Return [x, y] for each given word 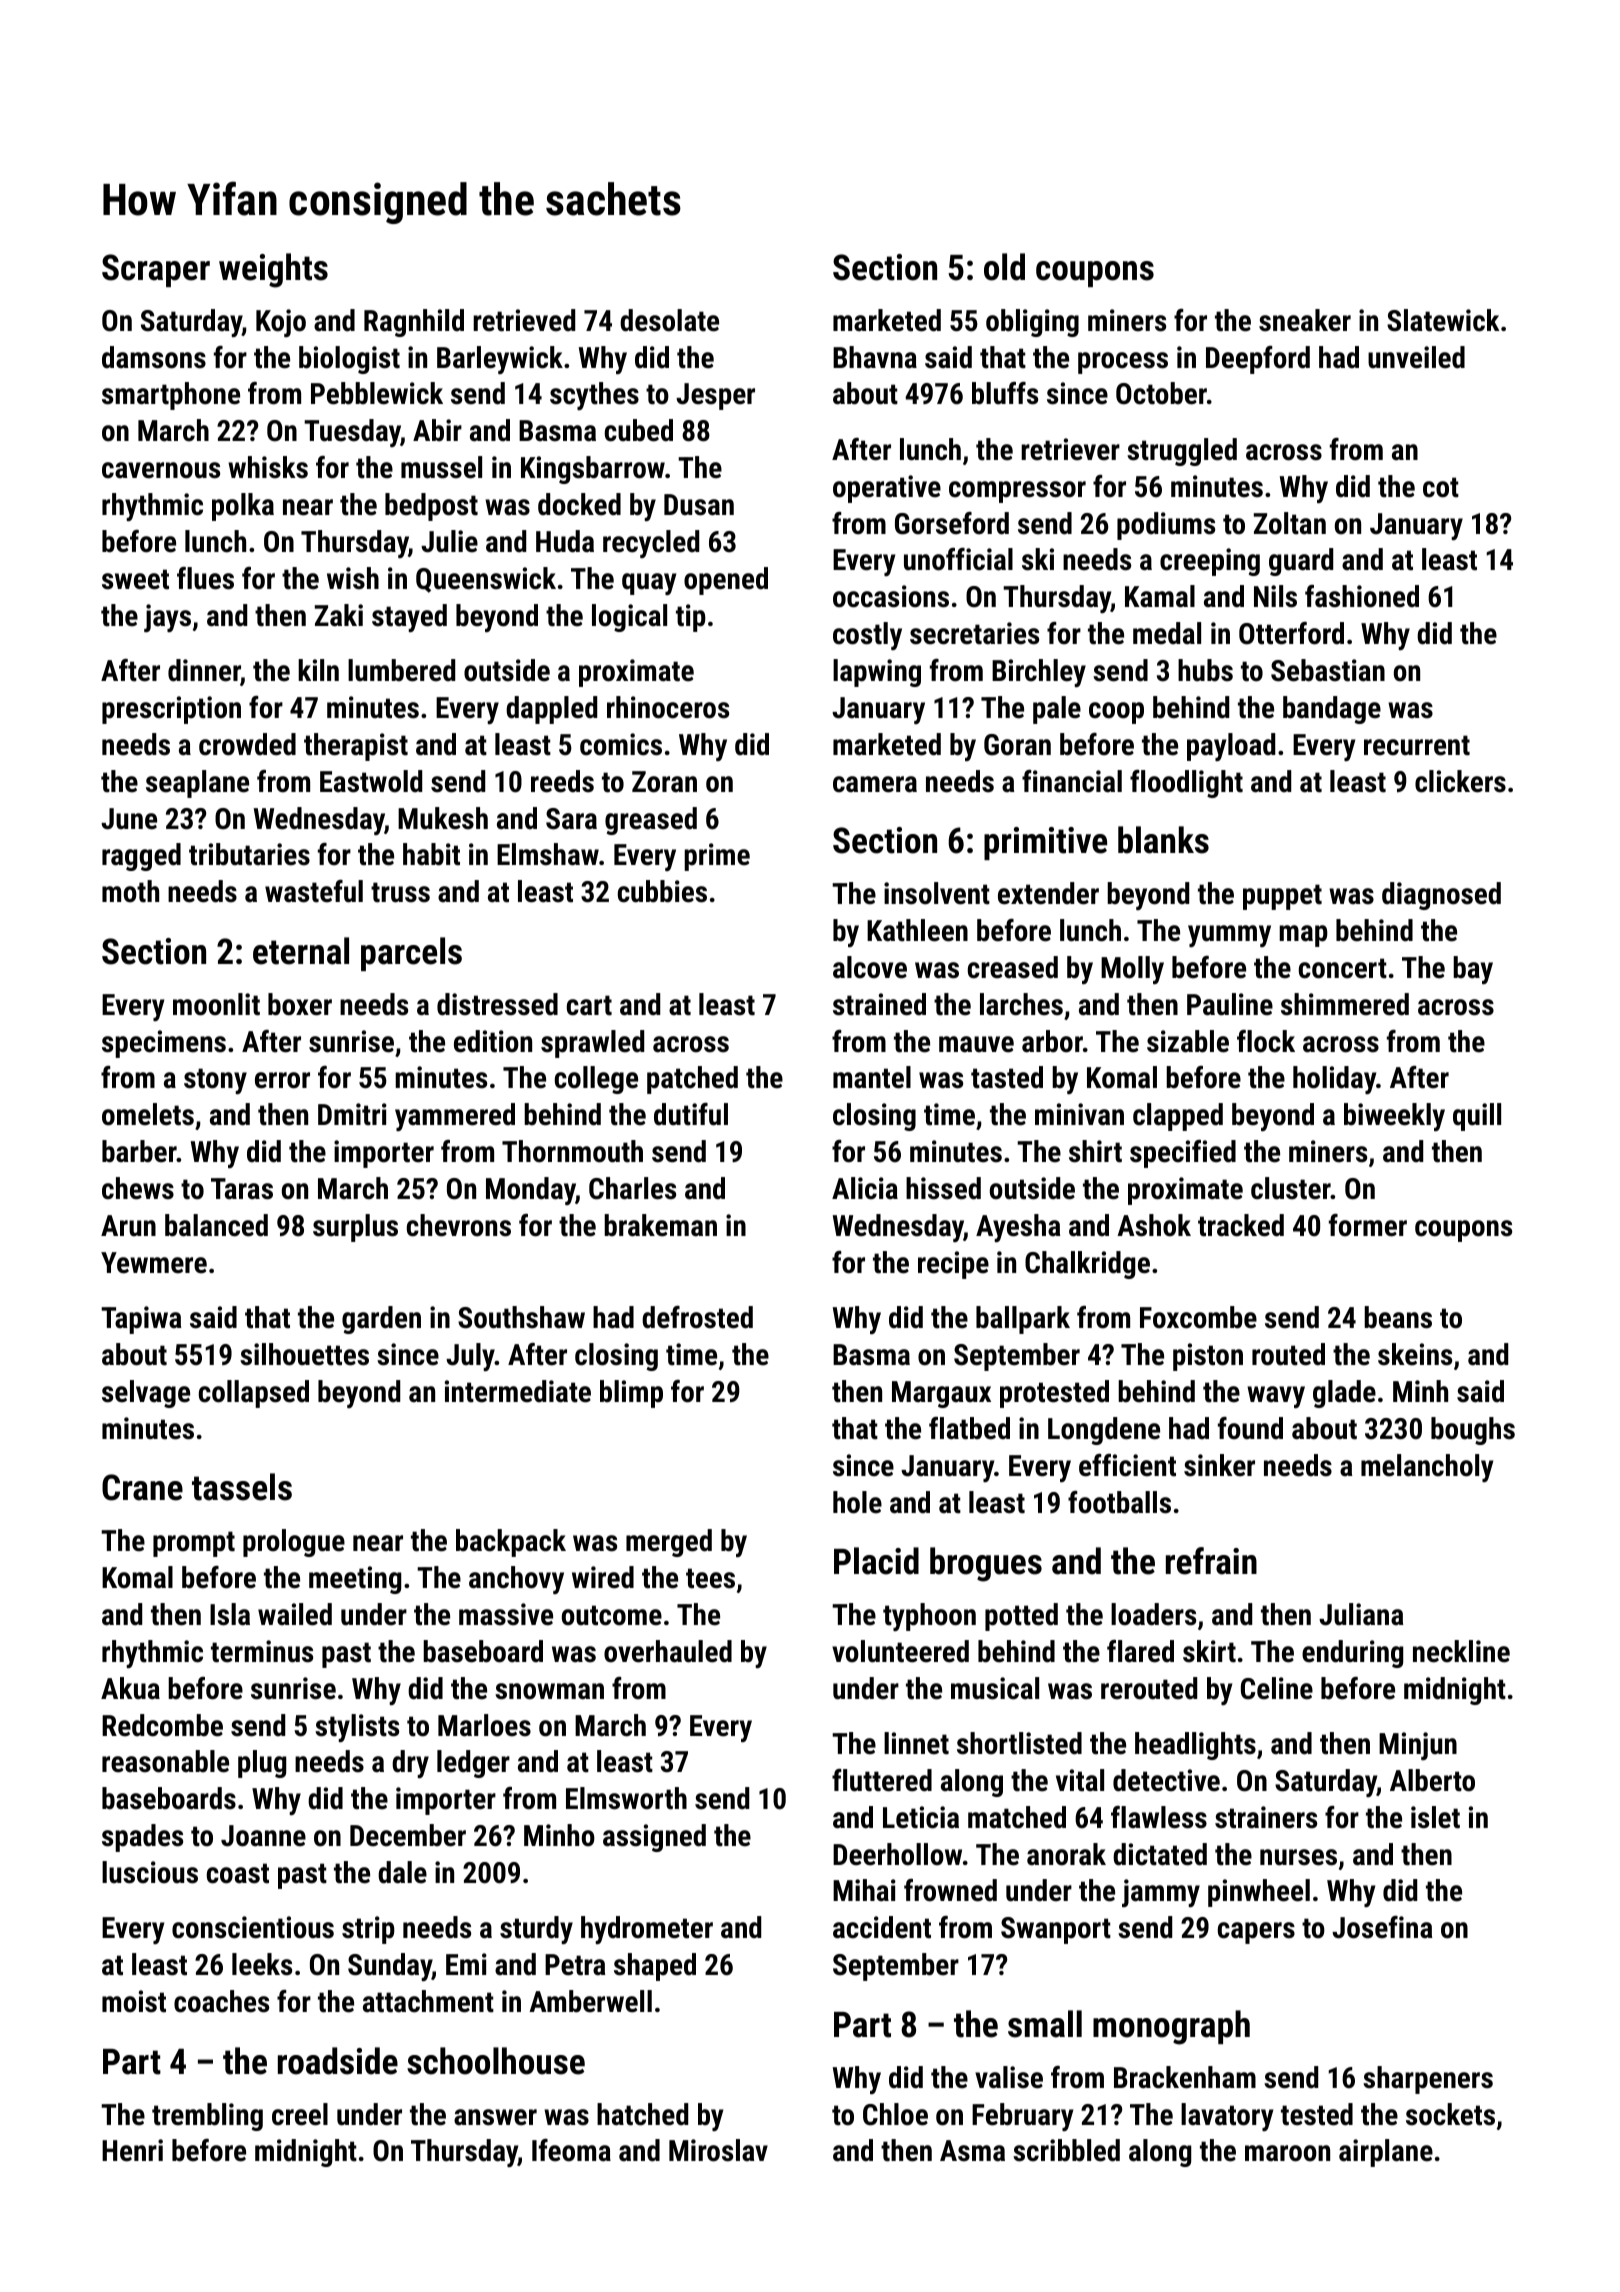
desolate [669, 320]
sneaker [1305, 320]
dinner [204, 671]
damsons [154, 357]
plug [262, 1764]
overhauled [668, 1651]
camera [875, 784]
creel [300, 2114]
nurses [1298, 1857]
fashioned [1362, 596]
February [1022, 2117]
